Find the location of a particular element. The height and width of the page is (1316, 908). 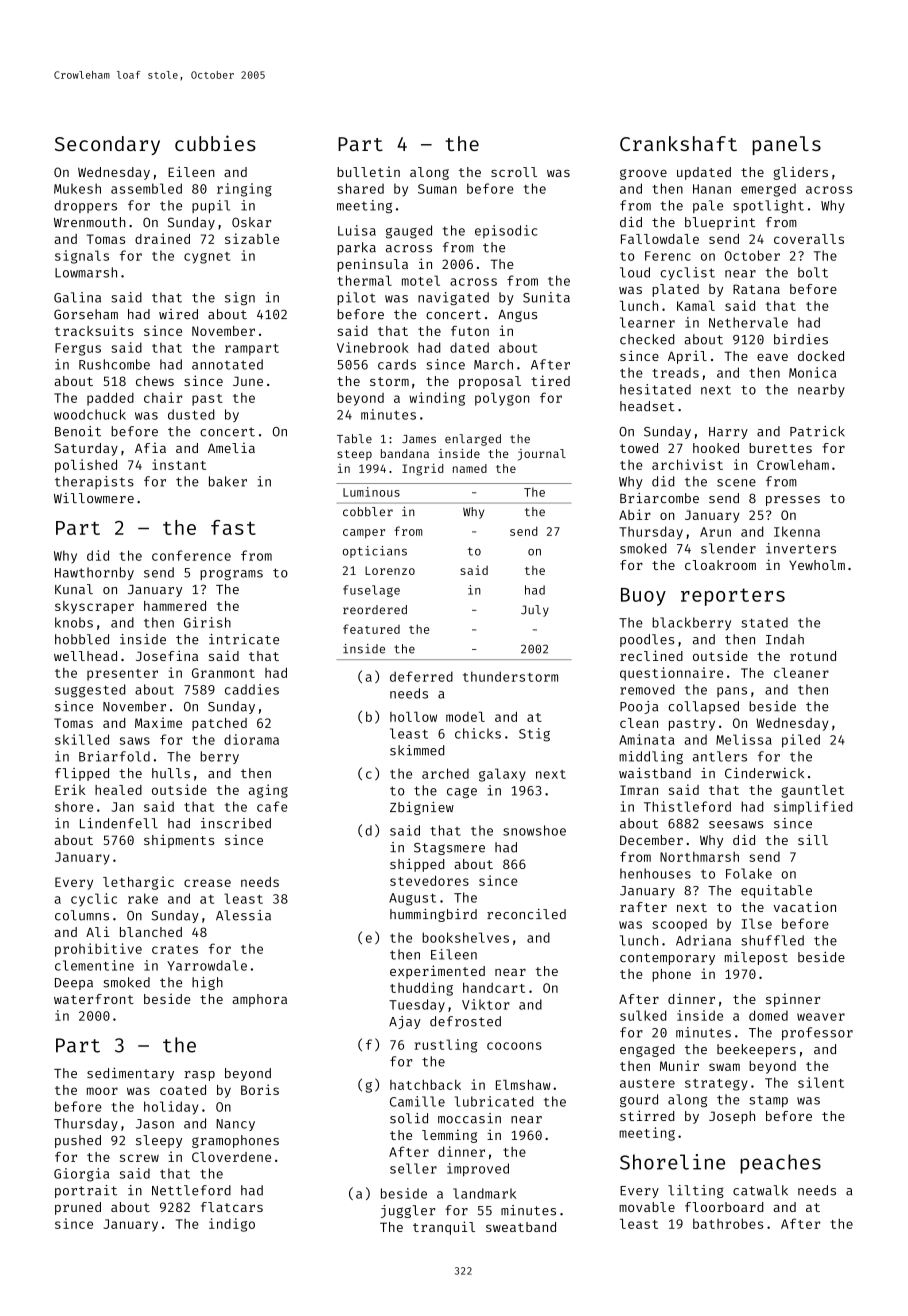

cubbies is located at coordinates (215, 143).
